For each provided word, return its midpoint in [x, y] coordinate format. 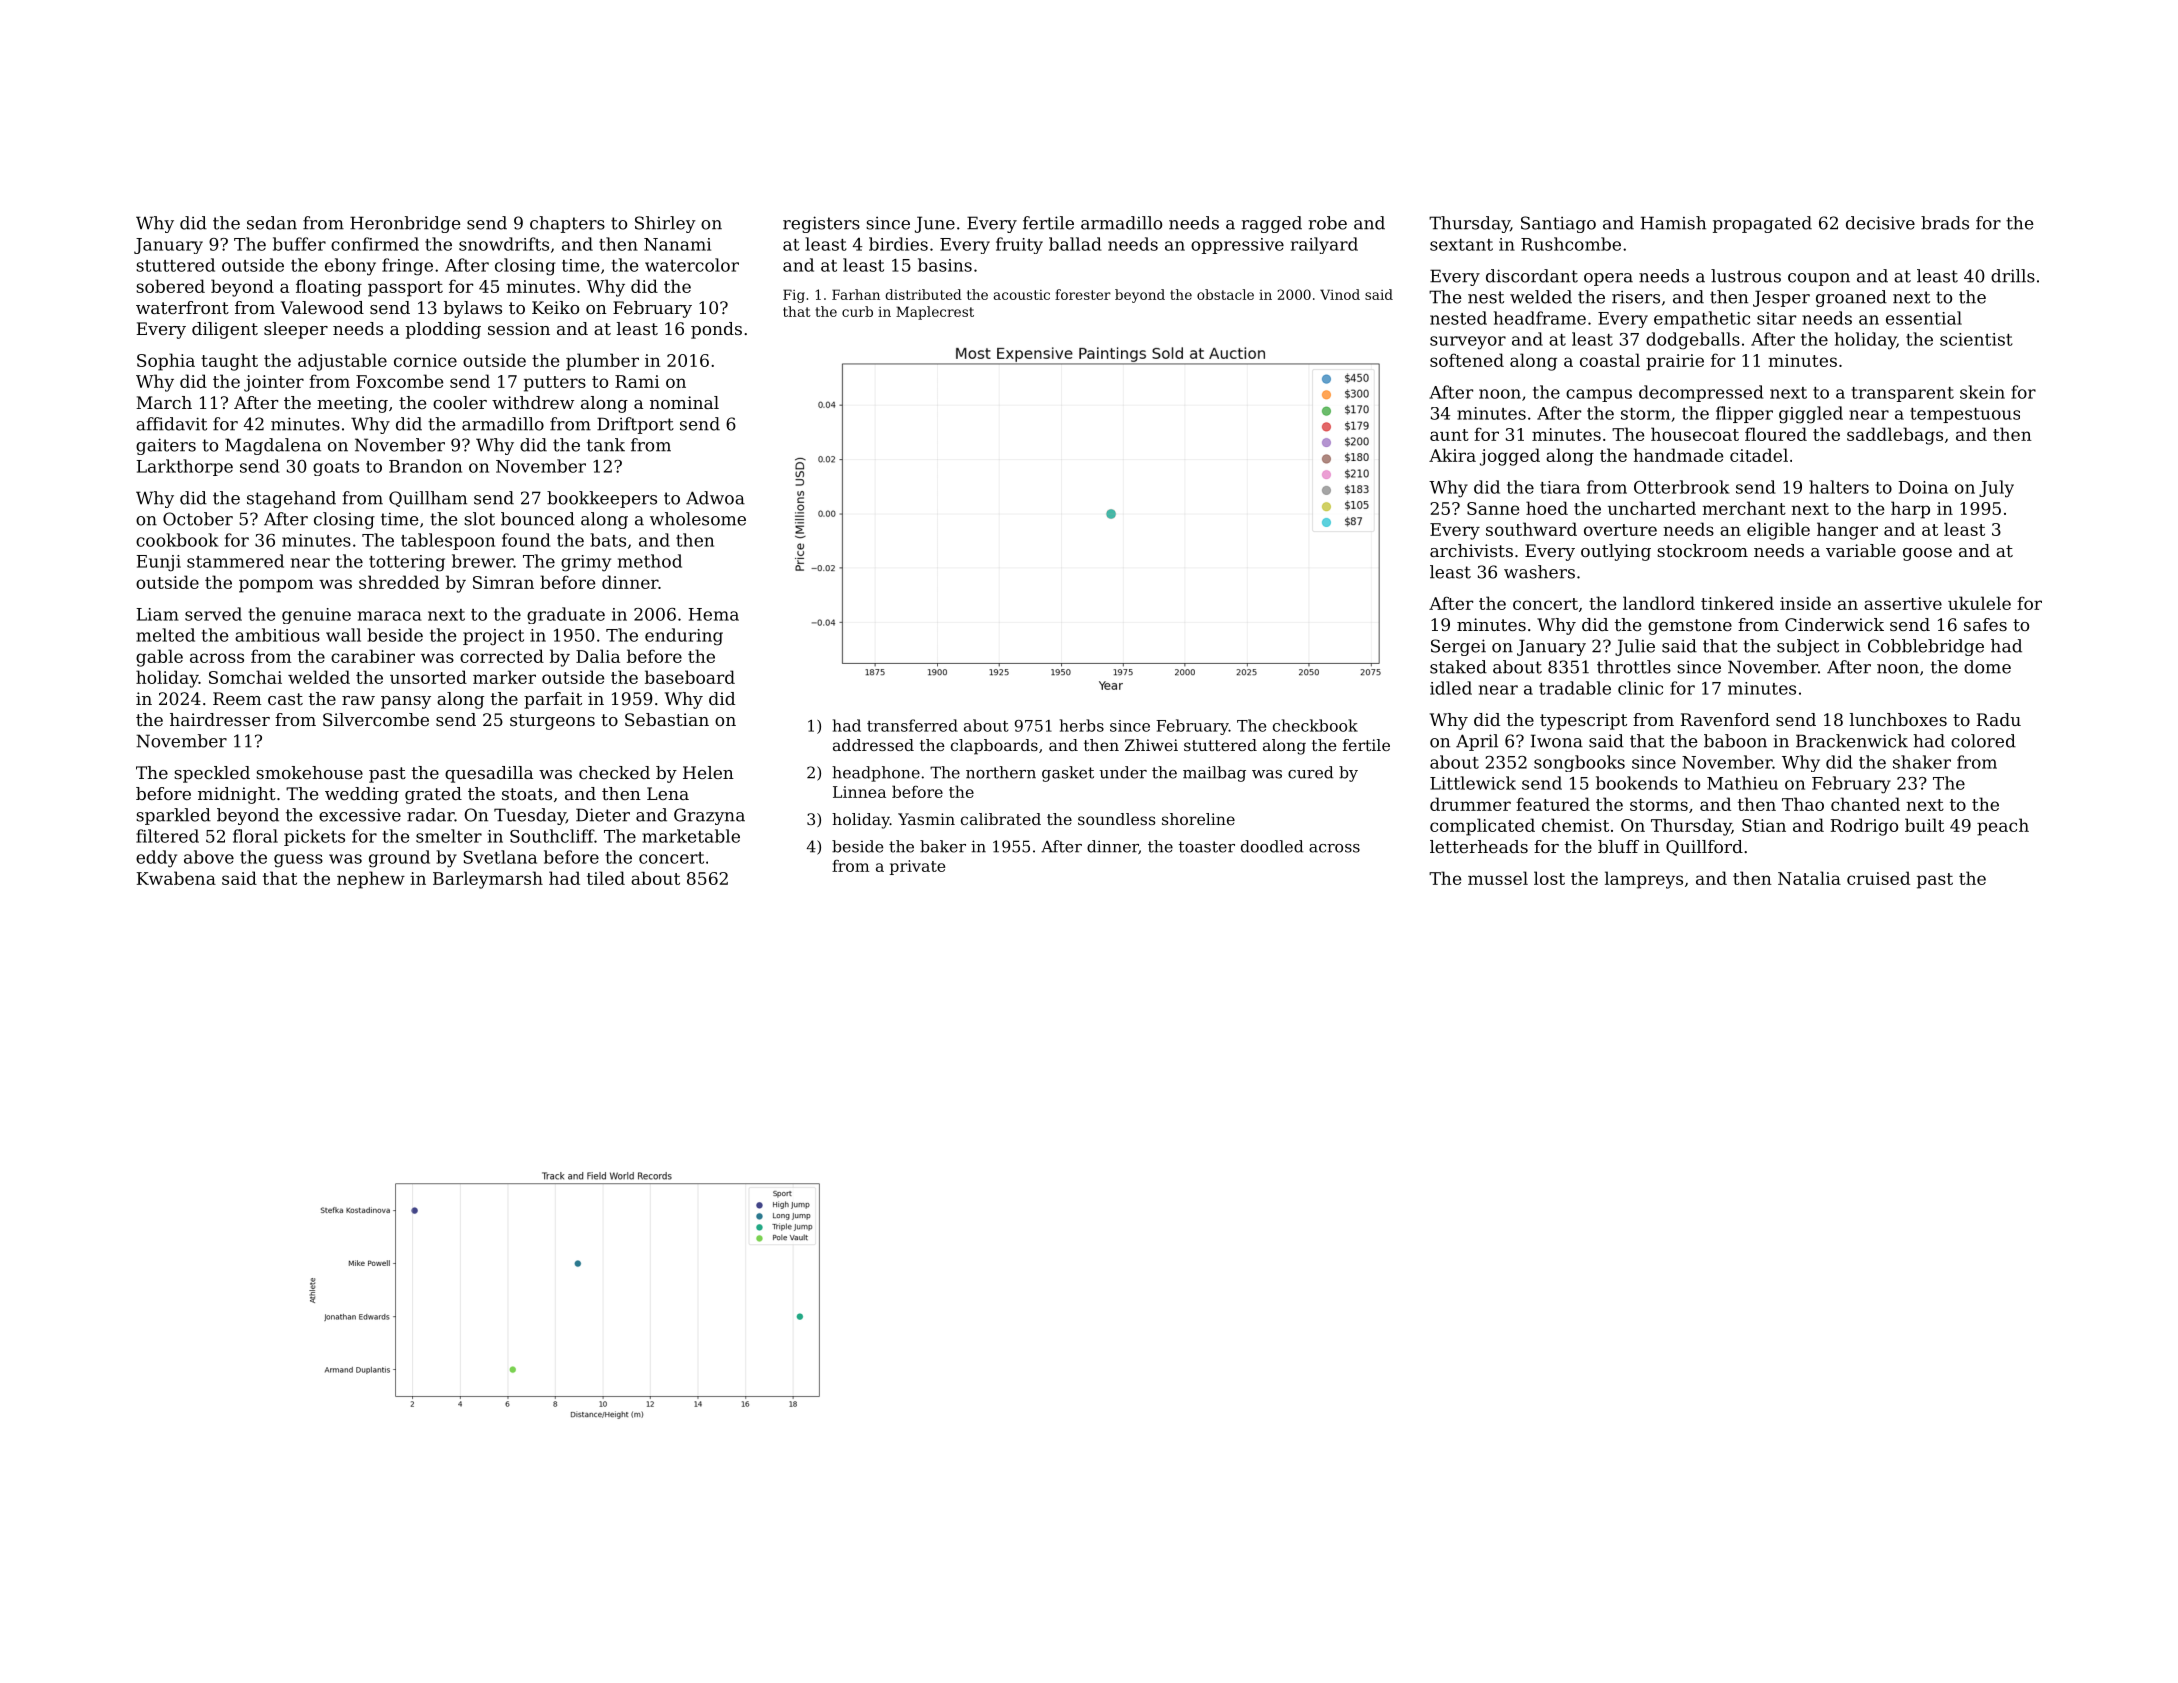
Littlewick [1473, 783]
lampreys [1644, 880]
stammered [235, 561]
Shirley [665, 224]
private [917, 867]
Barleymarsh [488, 880]
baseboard [690, 677]
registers [821, 224]
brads [1945, 223]
